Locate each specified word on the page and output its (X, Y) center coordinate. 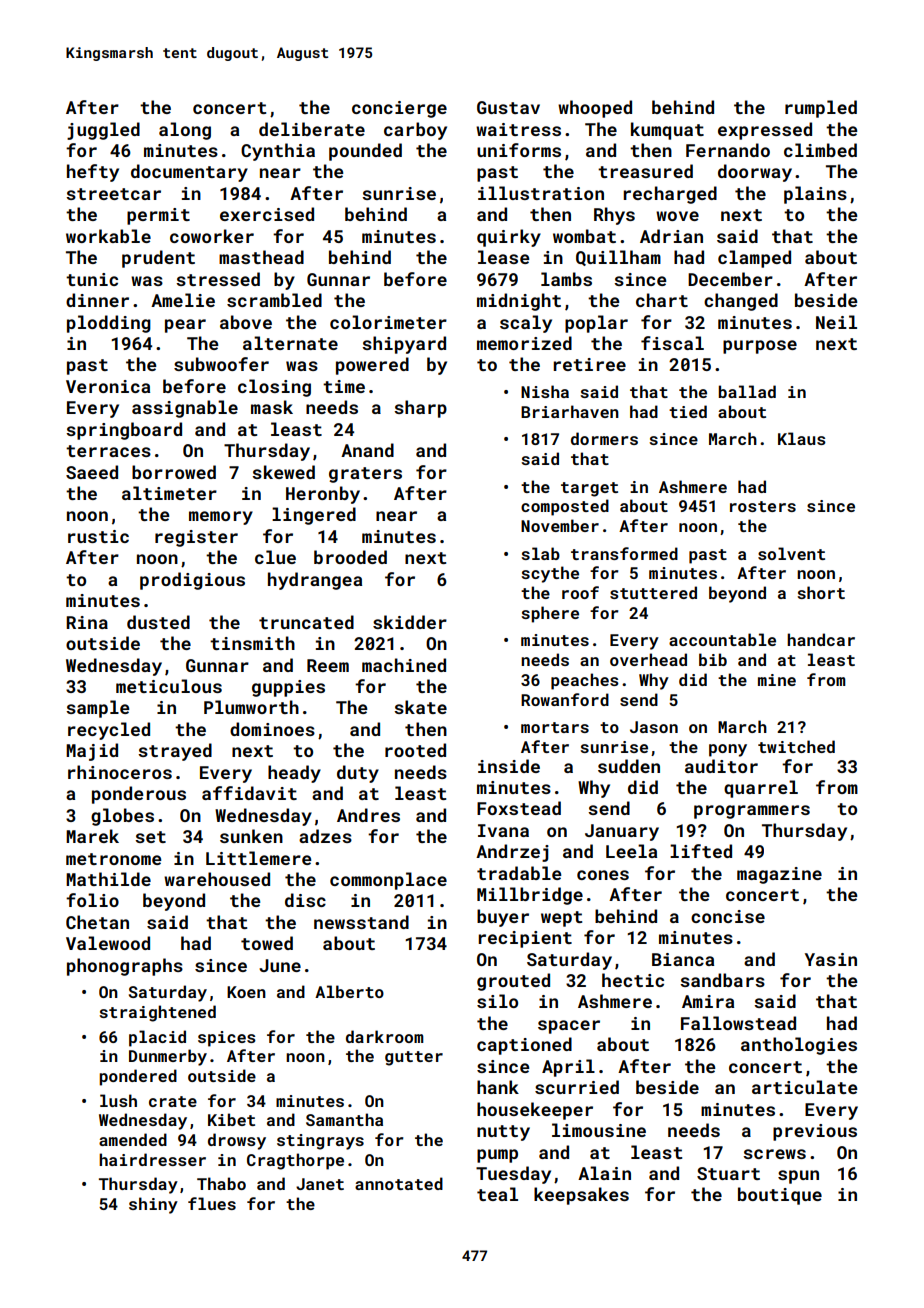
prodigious (192, 581)
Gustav (508, 107)
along (185, 131)
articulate (804, 1087)
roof (580, 592)
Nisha (545, 391)
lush (118, 1100)
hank (498, 1087)
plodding (109, 324)
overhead (648, 659)
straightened (157, 1013)
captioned (524, 1046)
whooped (595, 109)
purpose (760, 347)
